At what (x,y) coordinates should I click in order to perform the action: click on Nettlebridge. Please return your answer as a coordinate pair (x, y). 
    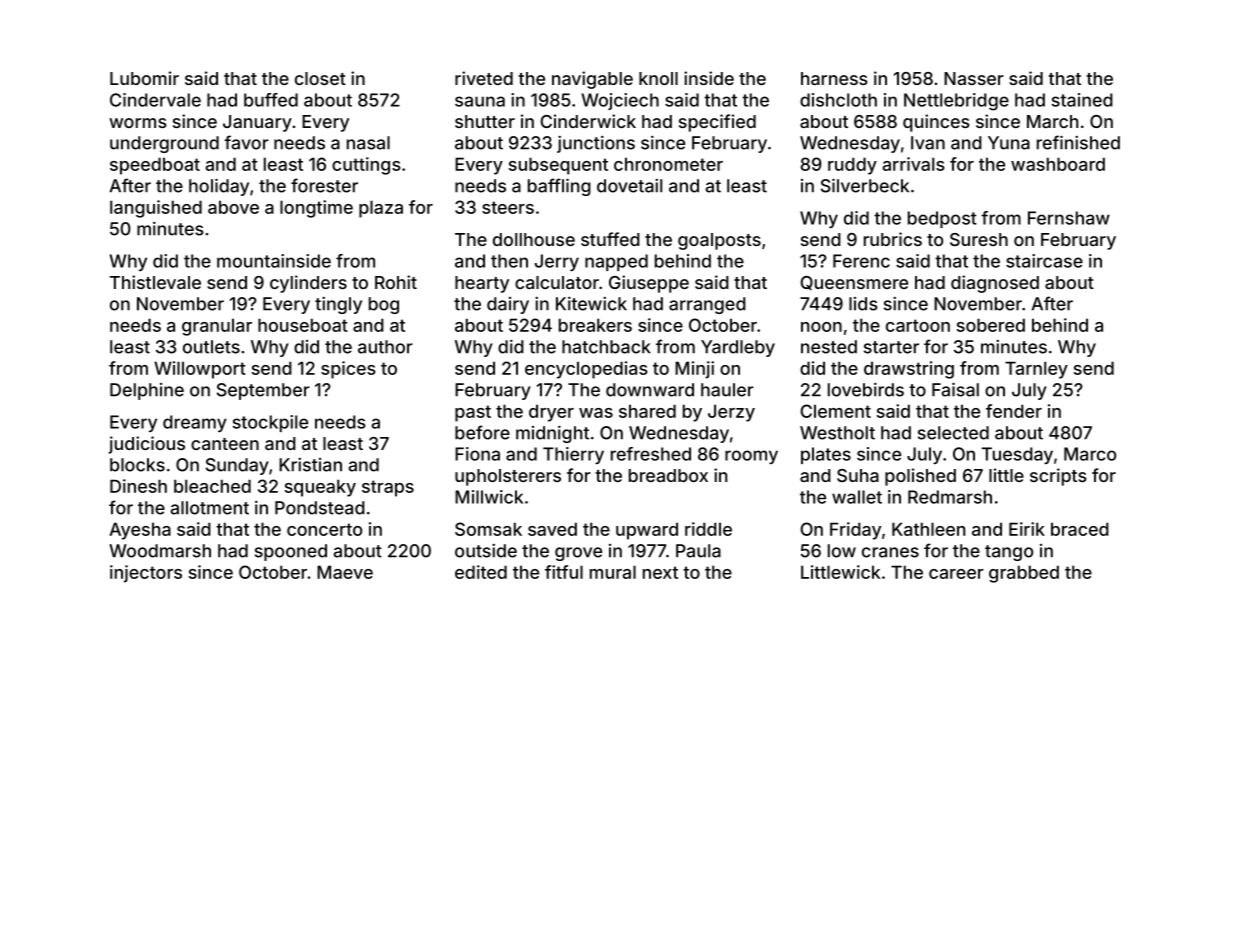
    Looking at the image, I should click on (956, 102).
